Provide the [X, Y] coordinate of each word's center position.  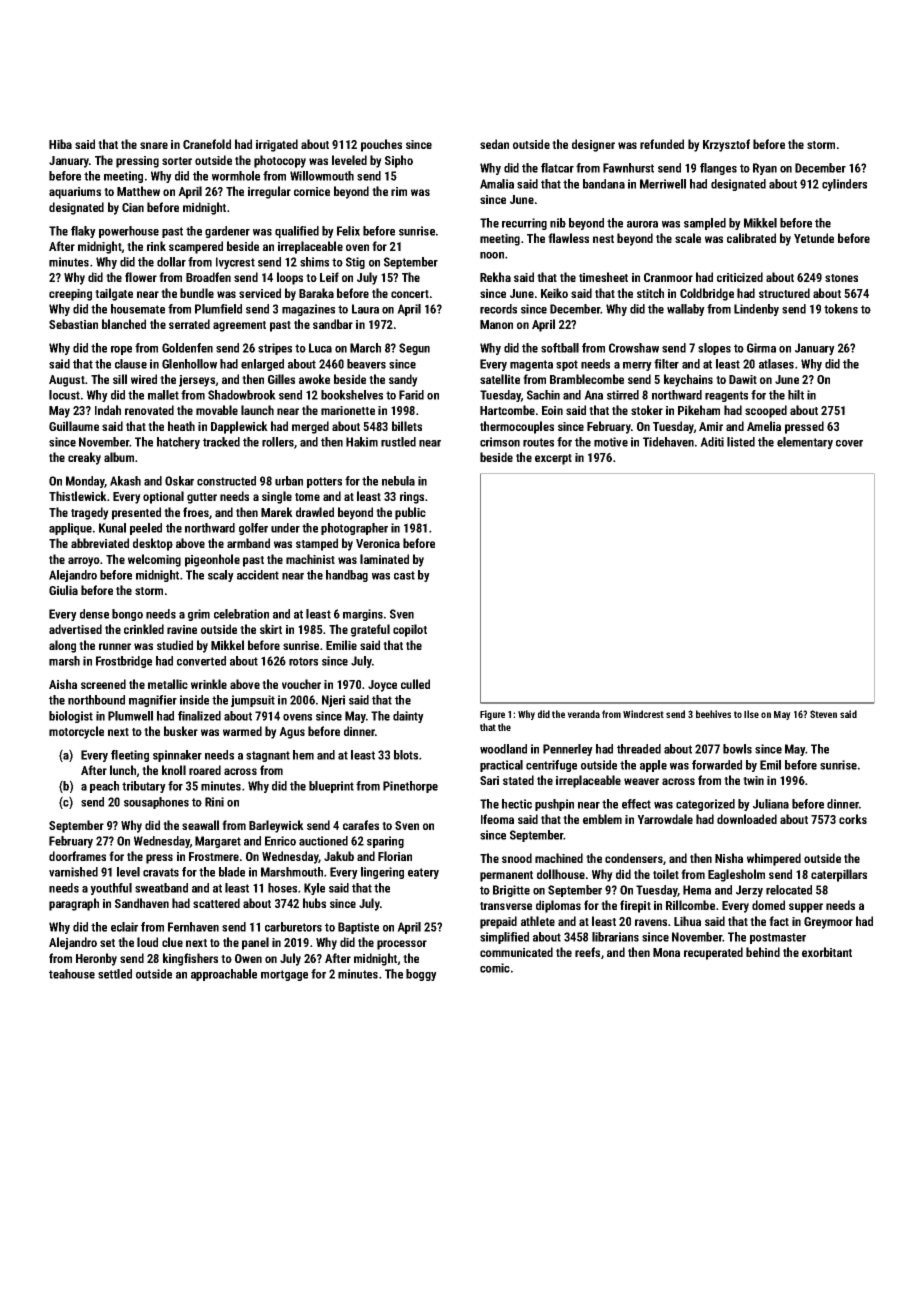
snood [517, 858]
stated [518, 780]
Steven [823, 714]
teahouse [72, 974]
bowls [737, 749]
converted [201, 661]
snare [154, 145]
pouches [381, 145]
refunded [662, 144]
